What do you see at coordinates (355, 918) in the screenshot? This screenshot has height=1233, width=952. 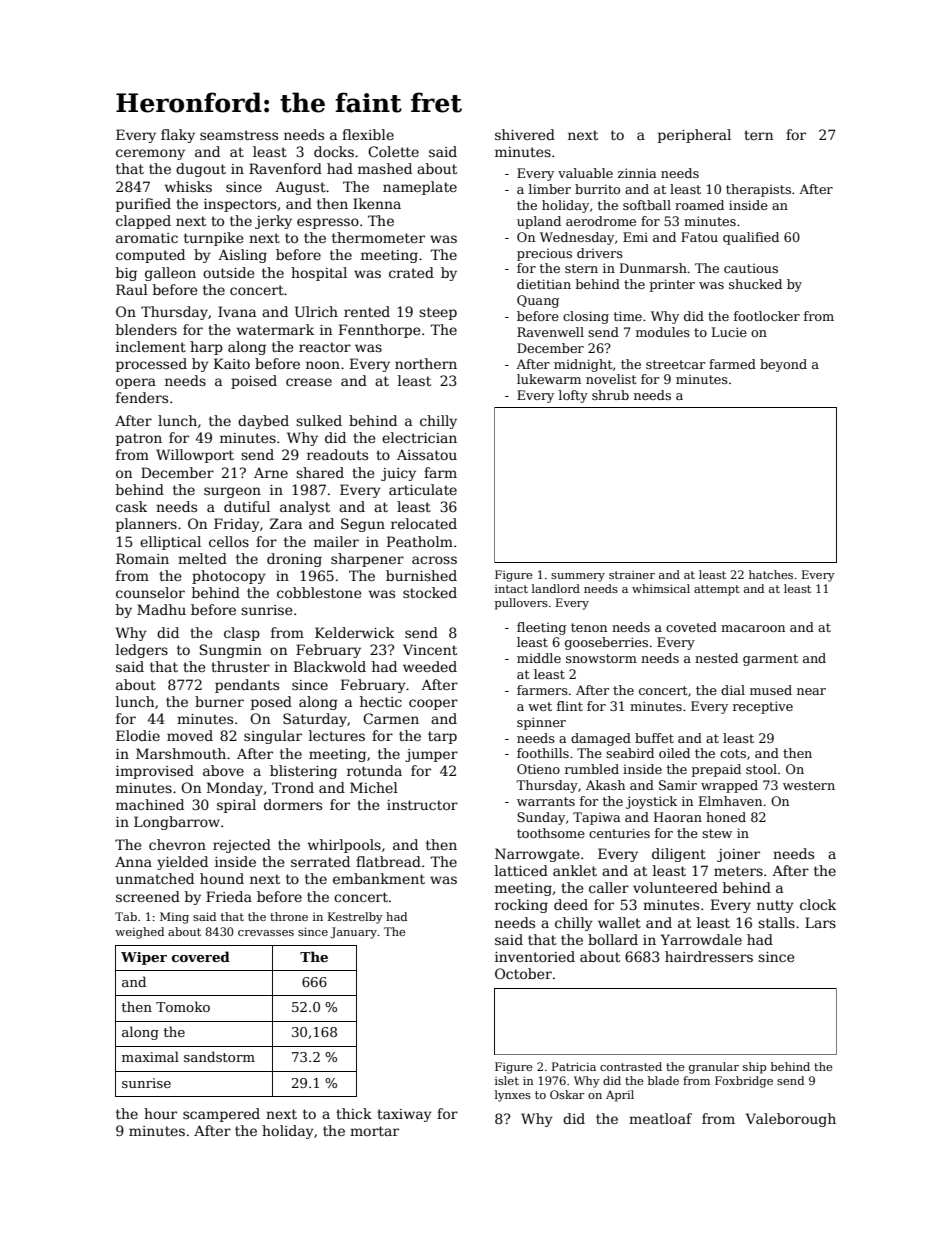 I see `Kestrelby` at bounding box center [355, 918].
